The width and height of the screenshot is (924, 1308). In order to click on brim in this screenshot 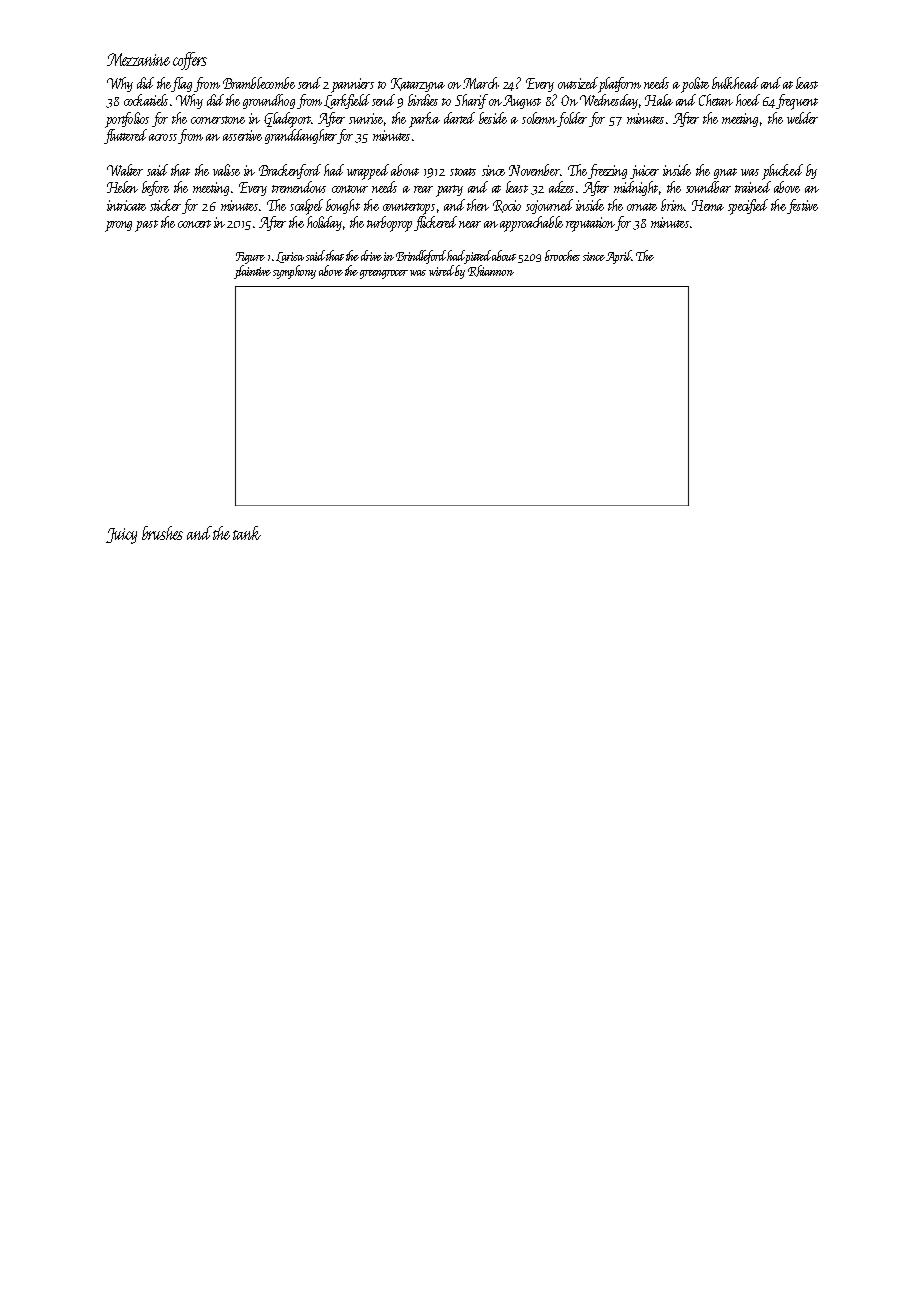, I will do `click(672, 205)`.
